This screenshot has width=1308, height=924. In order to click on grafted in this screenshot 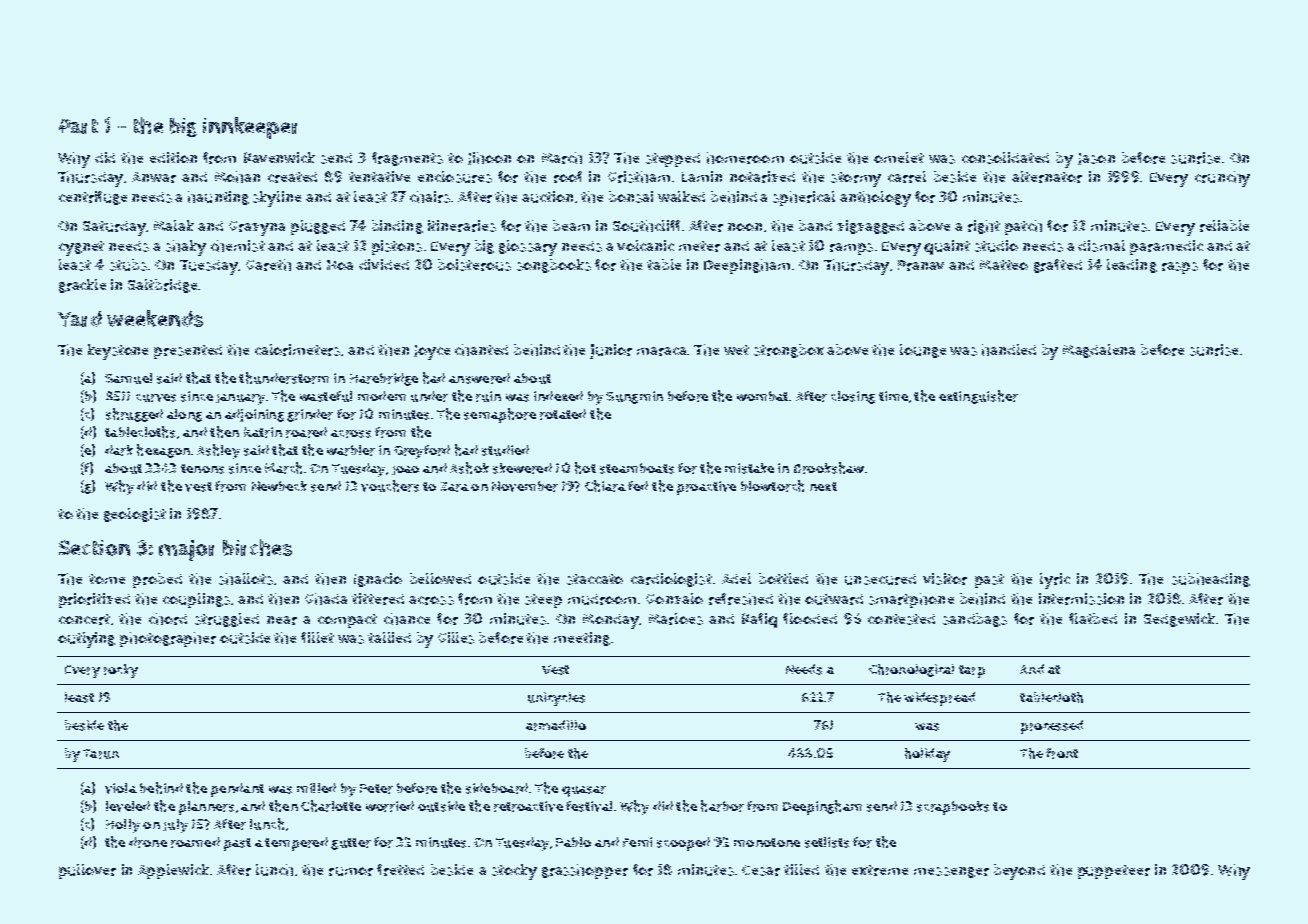, I will do `click(1058, 266)`.
